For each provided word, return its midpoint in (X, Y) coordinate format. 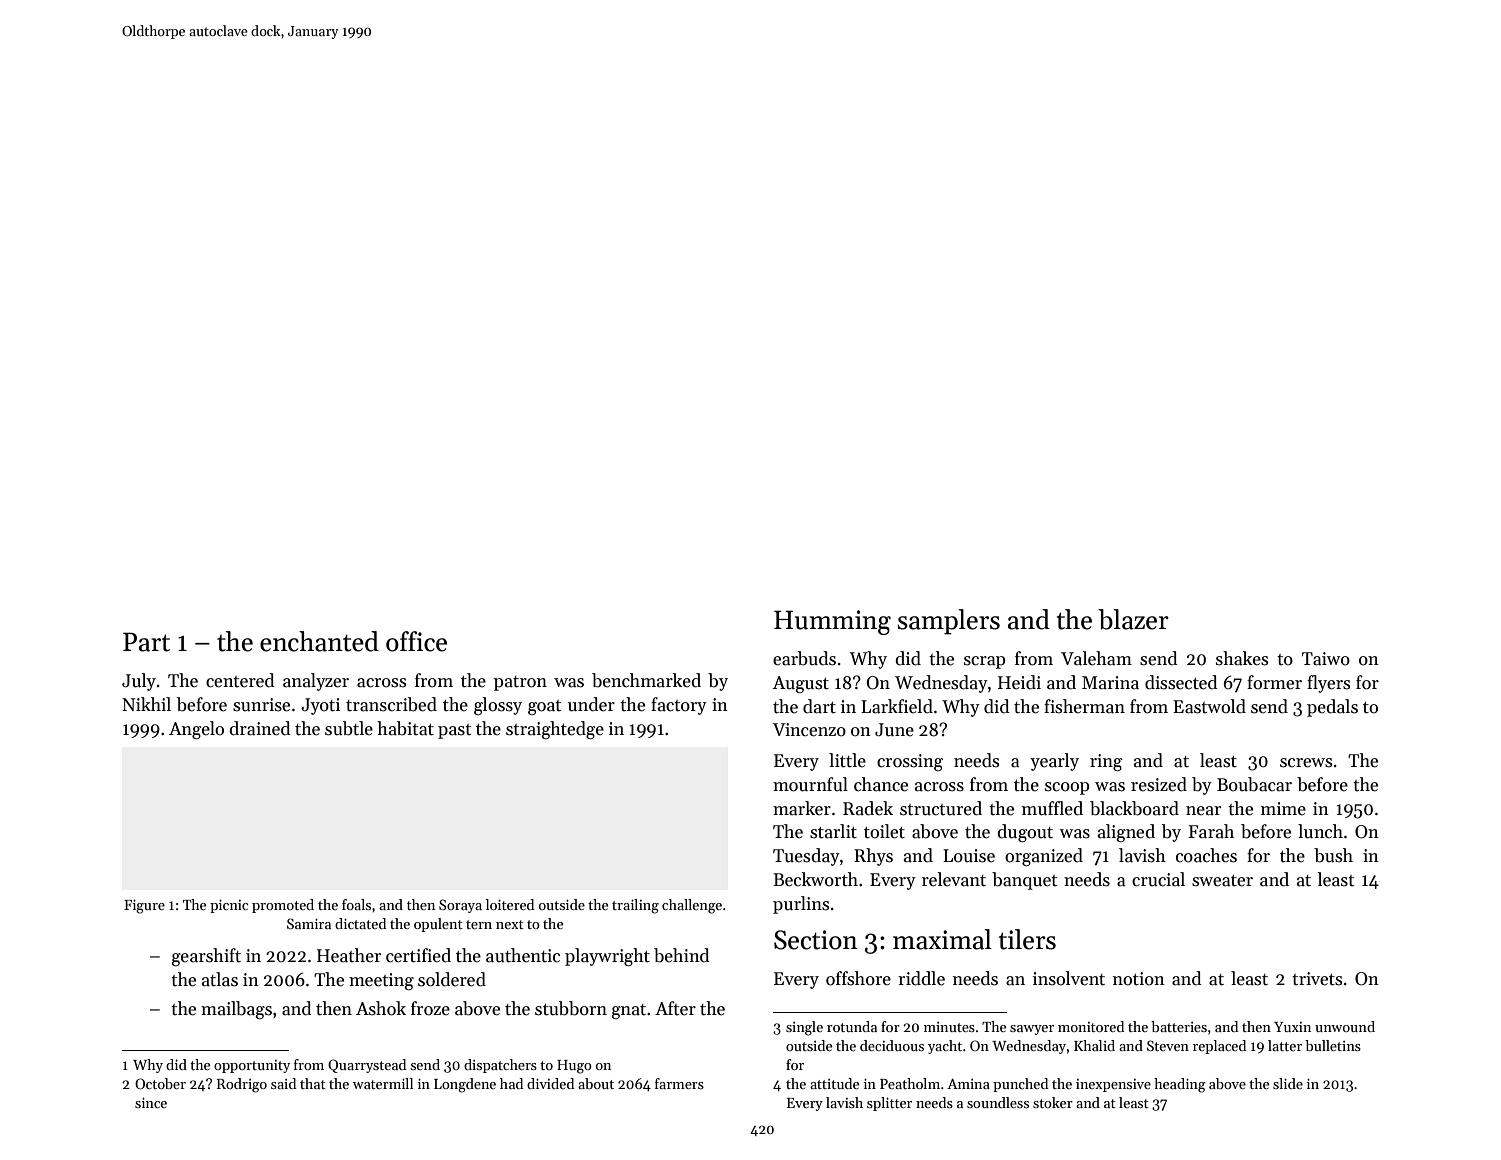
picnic (229, 906)
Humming (832, 622)
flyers (1328, 684)
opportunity (252, 1066)
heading (1180, 1085)
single (804, 1028)
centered (240, 680)
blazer (1133, 619)
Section (816, 940)
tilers (1027, 939)
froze (430, 1008)
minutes (949, 1027)
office (416, 641)
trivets (1317, 979)
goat (544, 707)
